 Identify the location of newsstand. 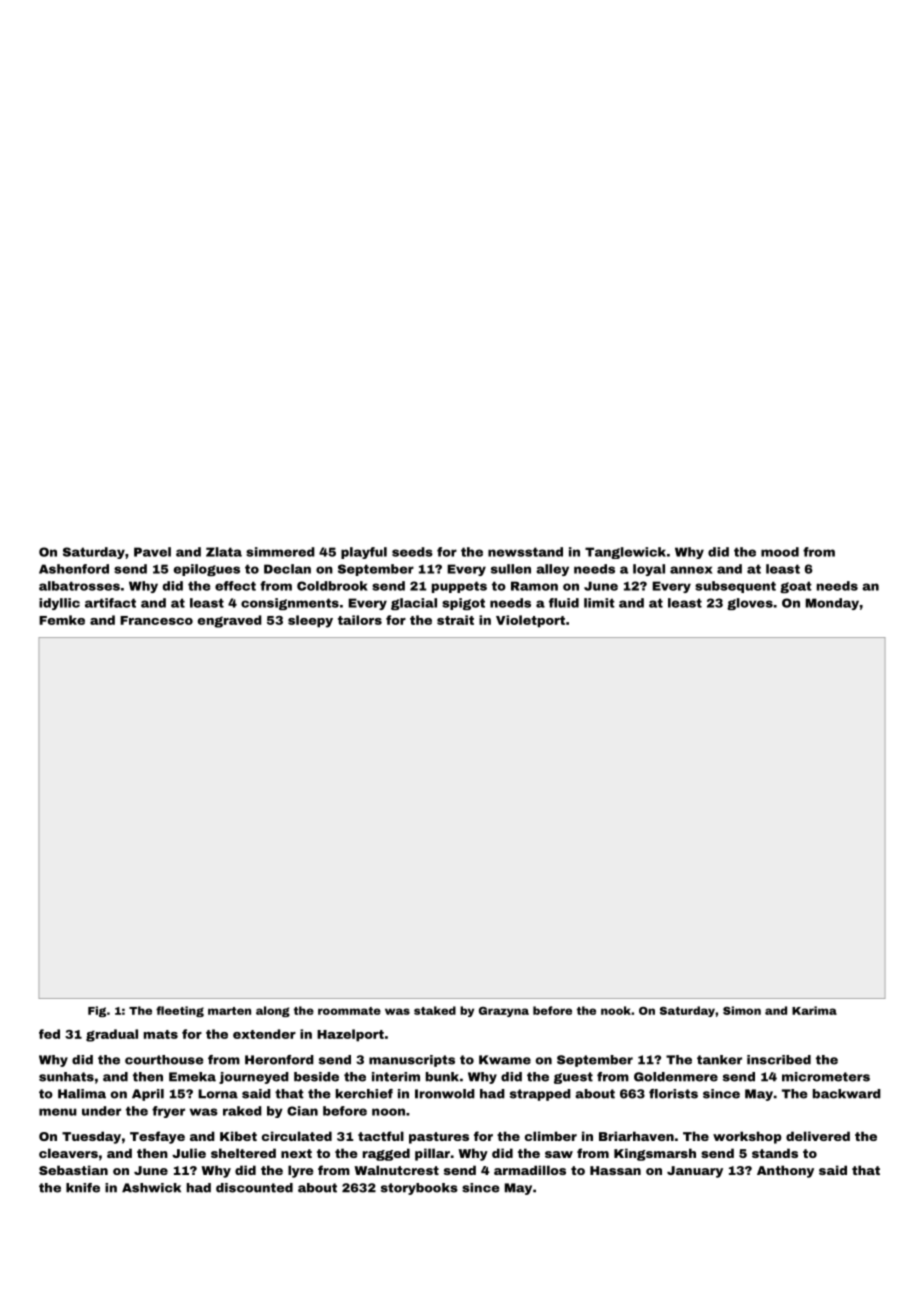
(525, 552).
